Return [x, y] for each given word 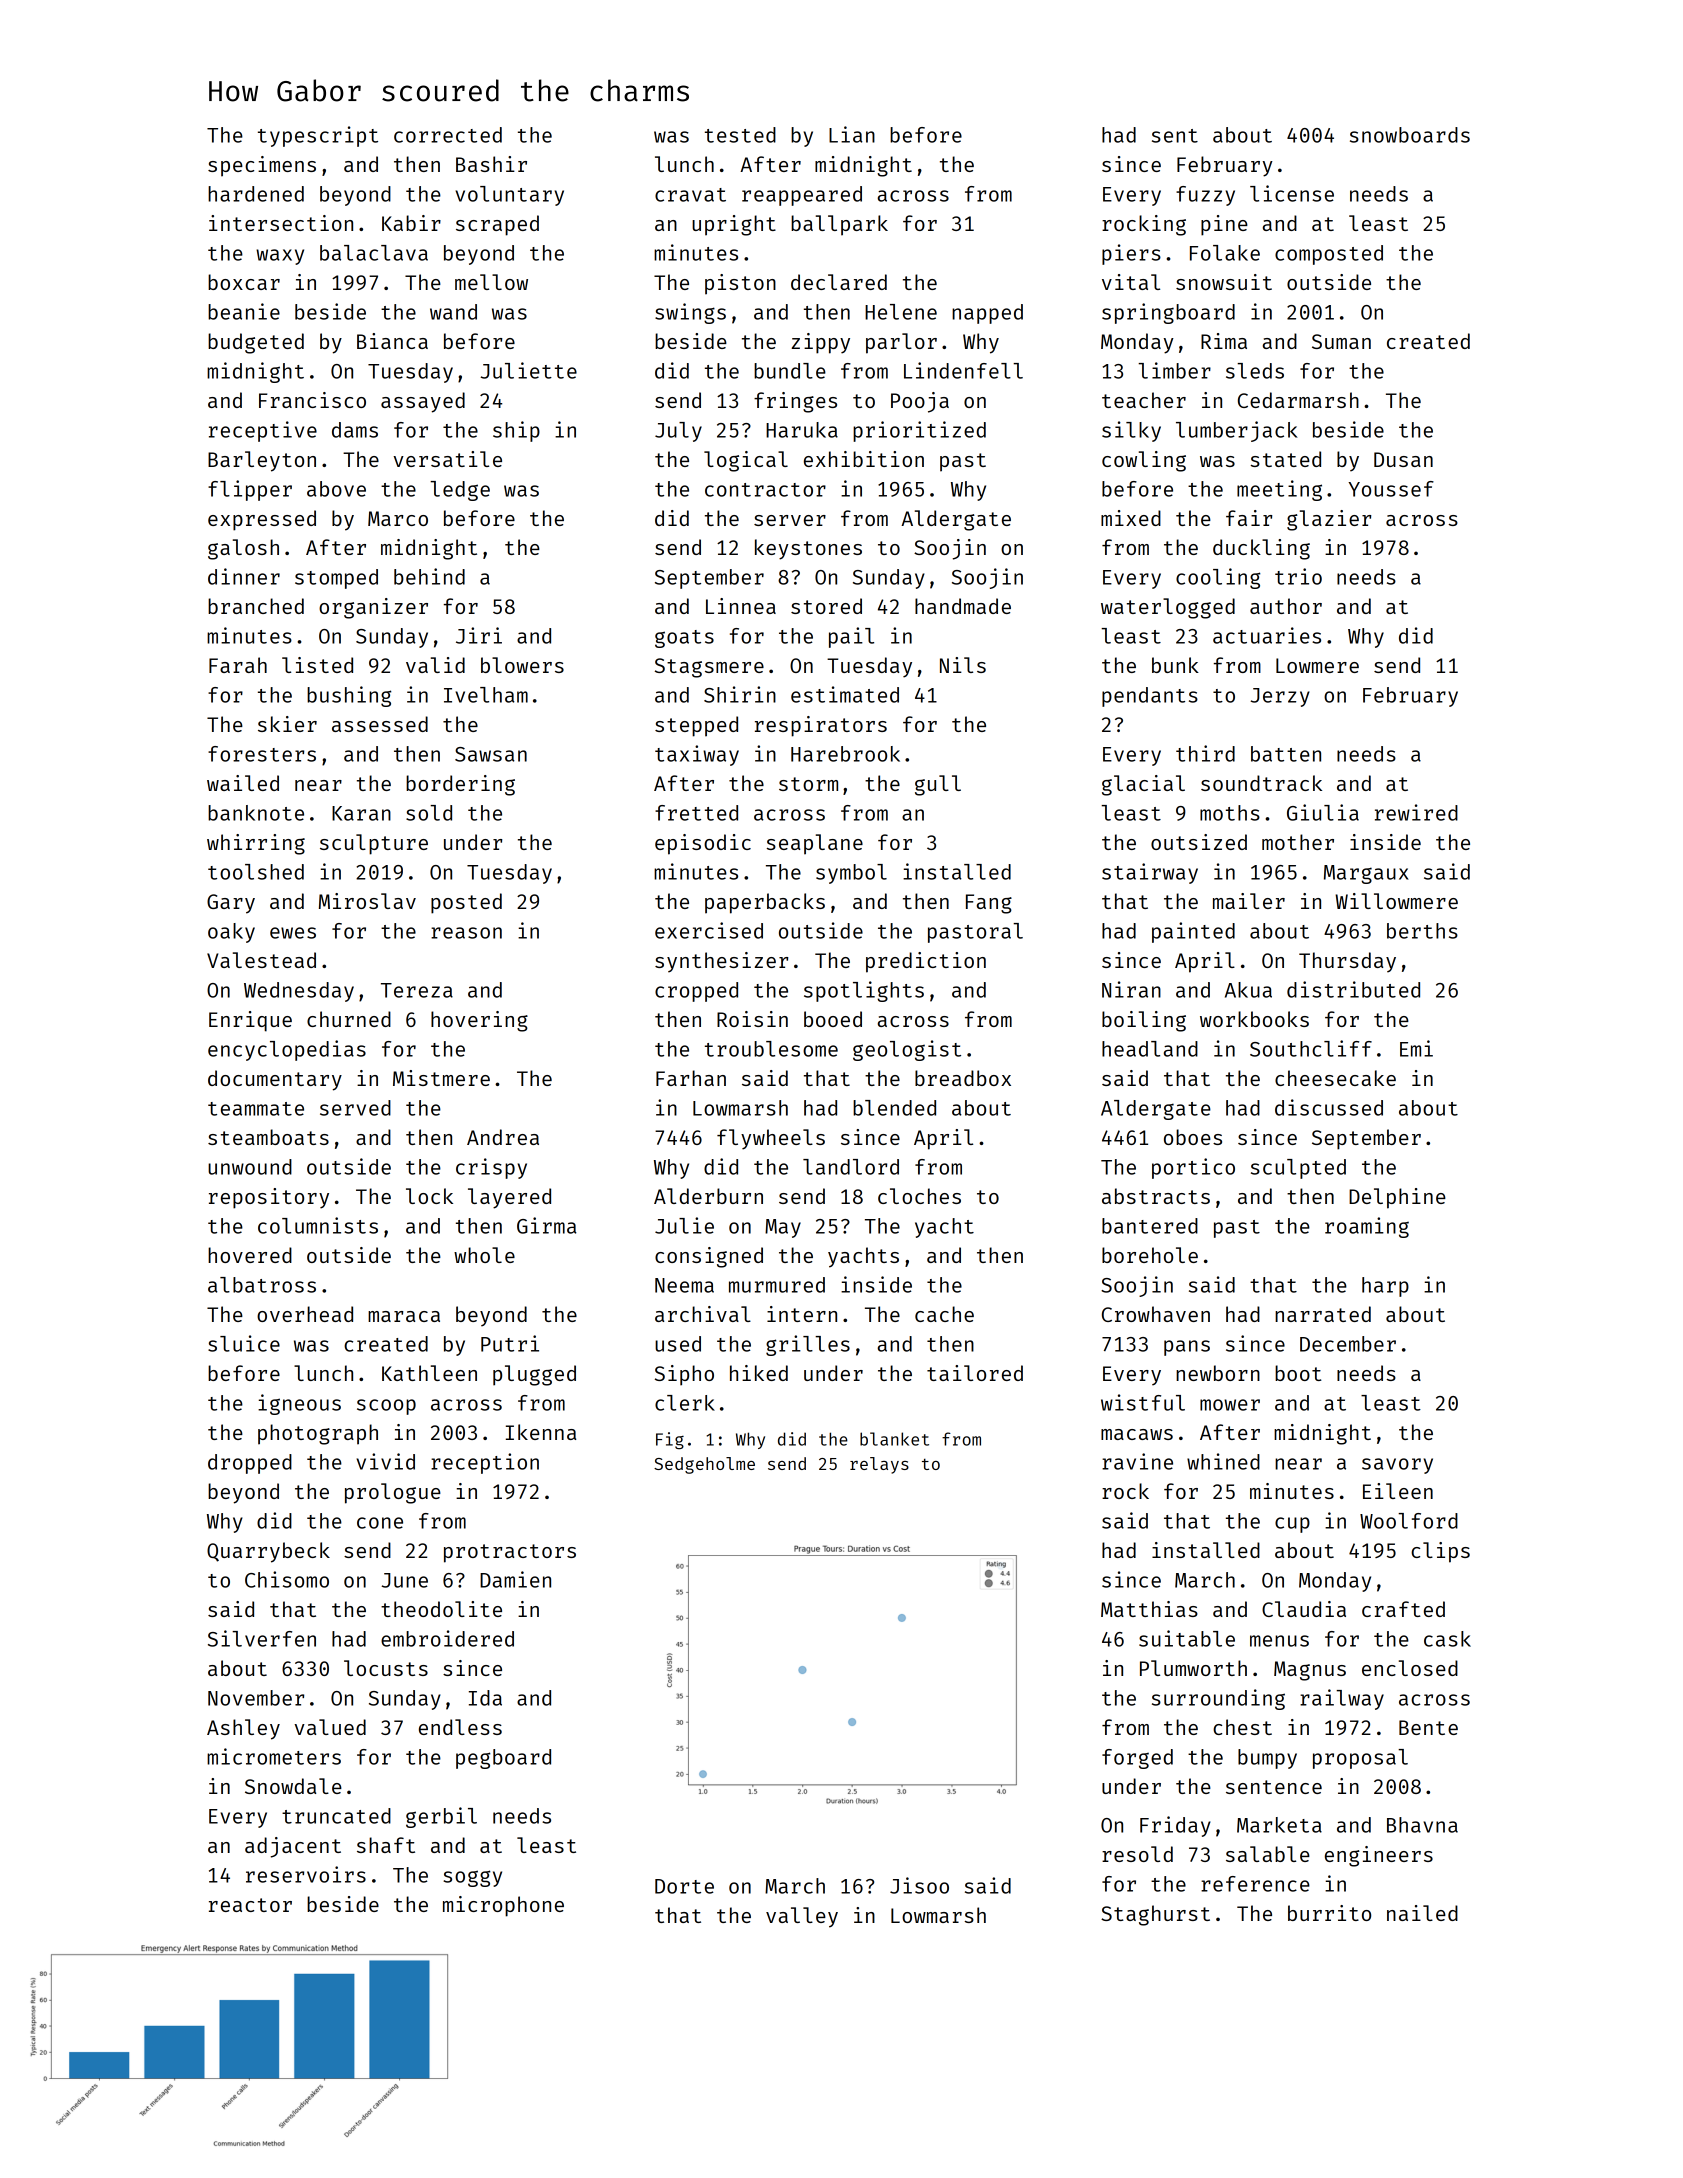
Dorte [684, 1886]
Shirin [740, 694]
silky [1131, 431]
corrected [448, 135]
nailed [1422, 1913]
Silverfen [262, 1638]
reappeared [802, 196]
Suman [1341, 341]
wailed [243, 783]
